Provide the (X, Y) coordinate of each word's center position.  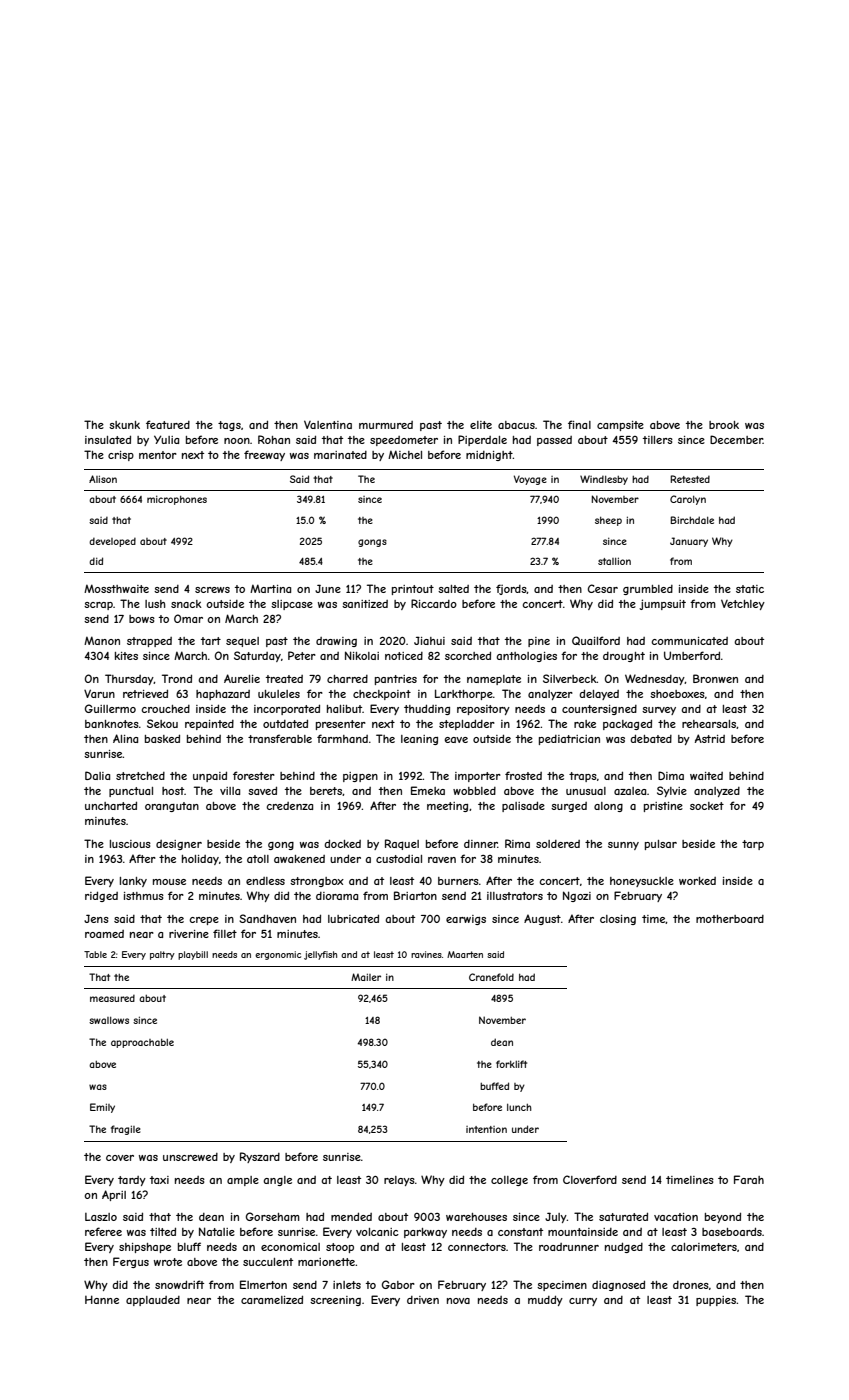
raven (442, 860)
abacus (516, 425)
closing (618, 920)
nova (458, 1301)
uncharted (111, 805)
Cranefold (491, 977)
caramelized (272, 1299)
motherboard (730, 919)
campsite (620, 426)
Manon (102, 640)
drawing (336, 642)
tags (229, 426)
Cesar (603, 588)
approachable (142, 1043)
